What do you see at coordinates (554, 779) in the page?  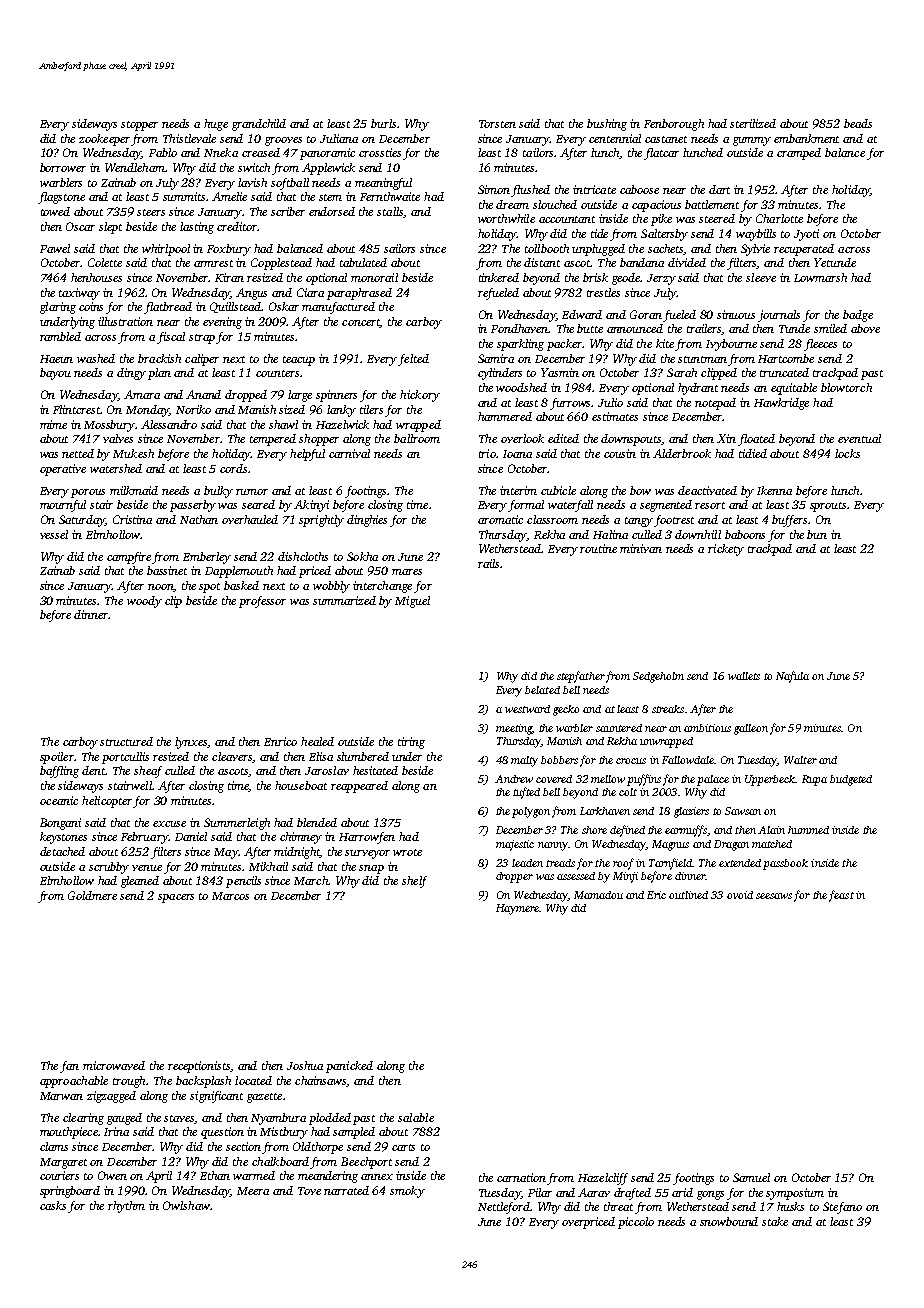 I see `covered` at bounding box center [554, 779].
